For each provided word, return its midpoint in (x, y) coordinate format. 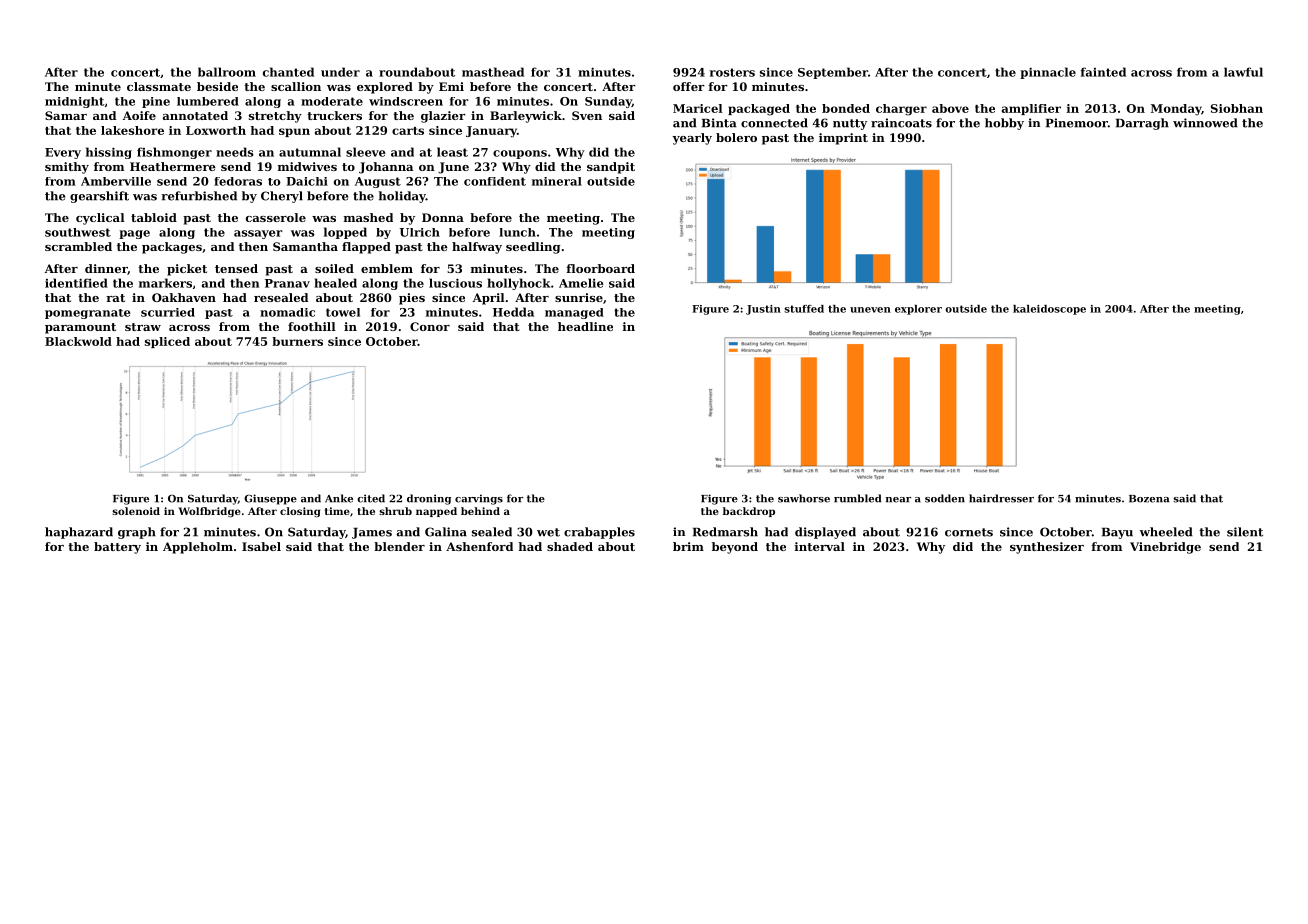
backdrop (749, 512)
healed (335, 283)
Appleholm (198, 548)
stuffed (804, 309)
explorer (918, 310)
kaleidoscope (1049, 310)
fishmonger (174, 153)
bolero (736, 137)
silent (1245, 532)
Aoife (139, 115)
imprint (843, 139)
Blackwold (78, 341)
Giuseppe (270, 499)
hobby (1004, 124)
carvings (479, 499)
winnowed (1205, 123)
